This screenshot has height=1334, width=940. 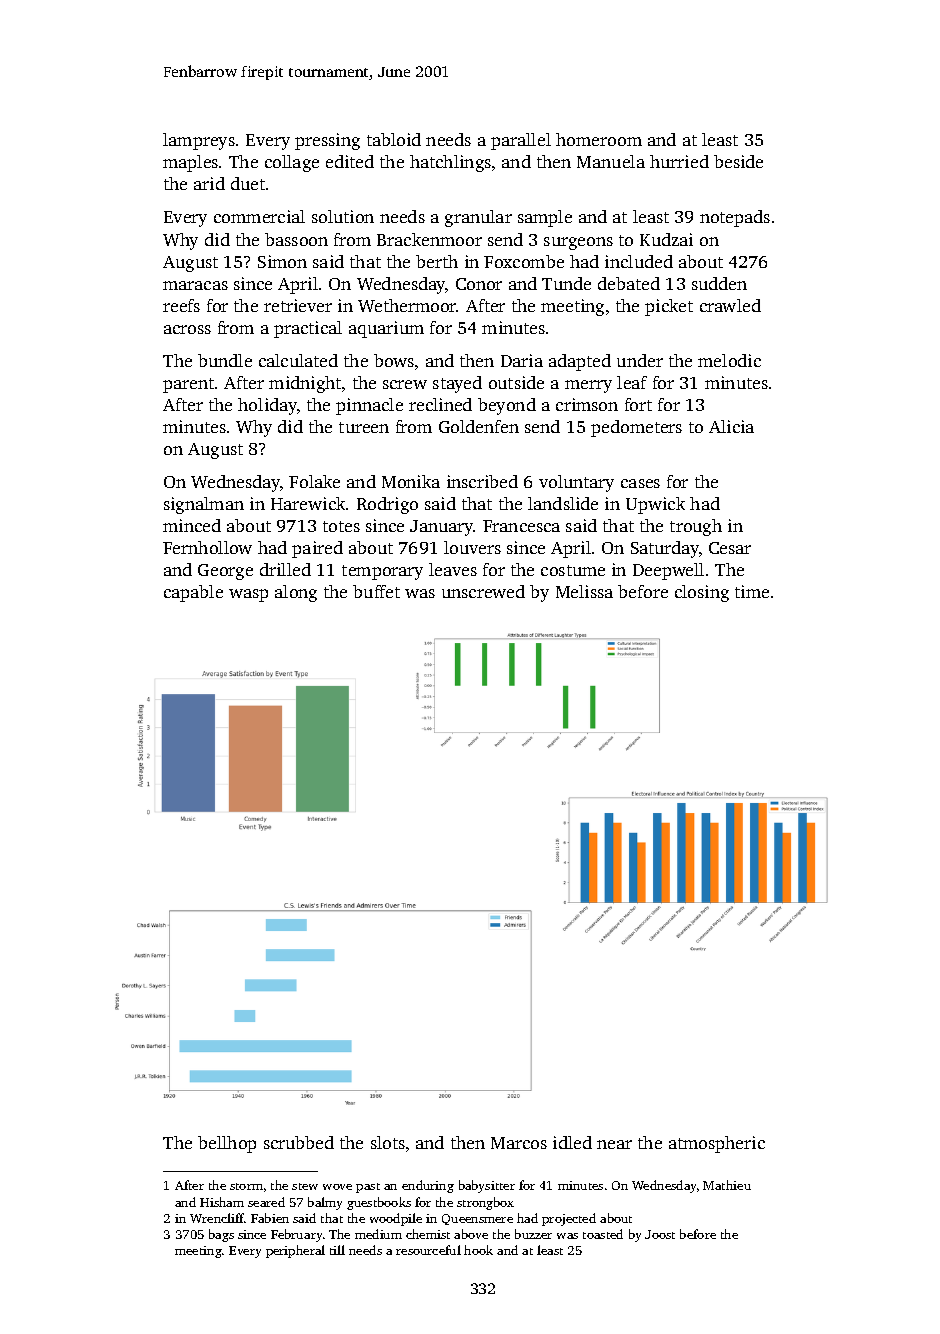 I want to click on wasp, so click(x=248, y=595).
